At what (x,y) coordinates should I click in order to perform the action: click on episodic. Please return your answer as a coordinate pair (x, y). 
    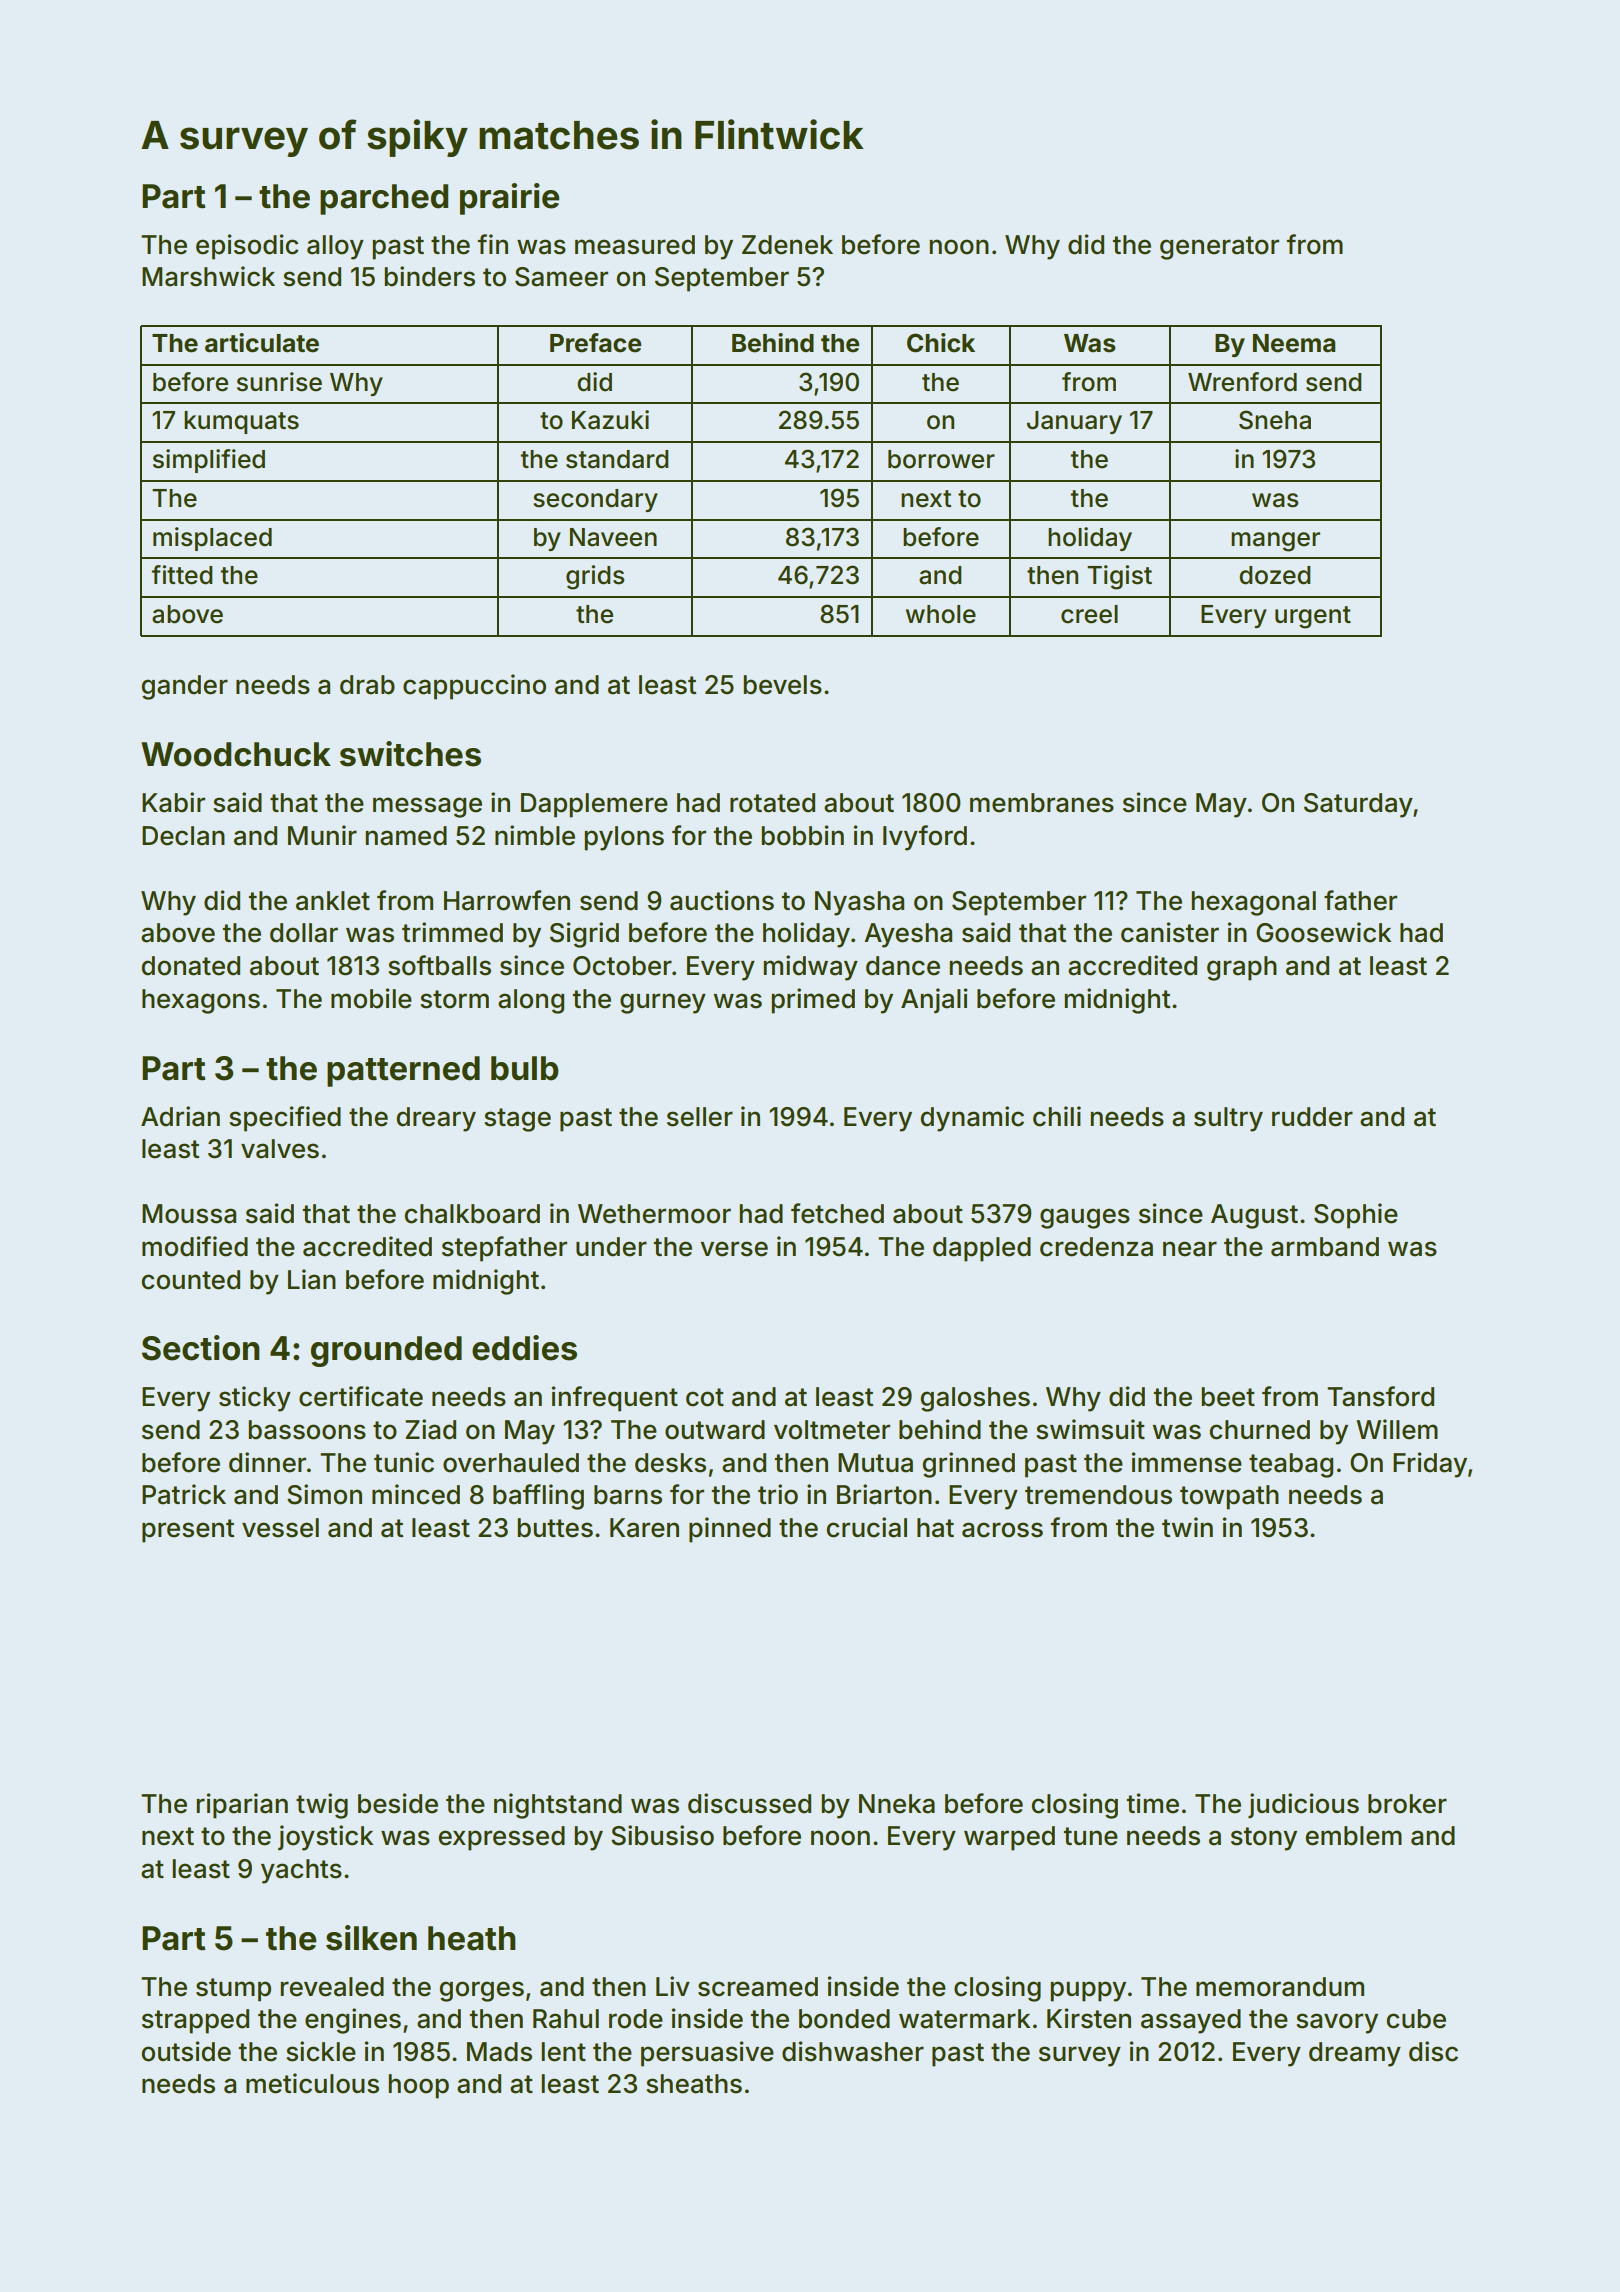
    Looking at the image, I should click on (247, 247).
